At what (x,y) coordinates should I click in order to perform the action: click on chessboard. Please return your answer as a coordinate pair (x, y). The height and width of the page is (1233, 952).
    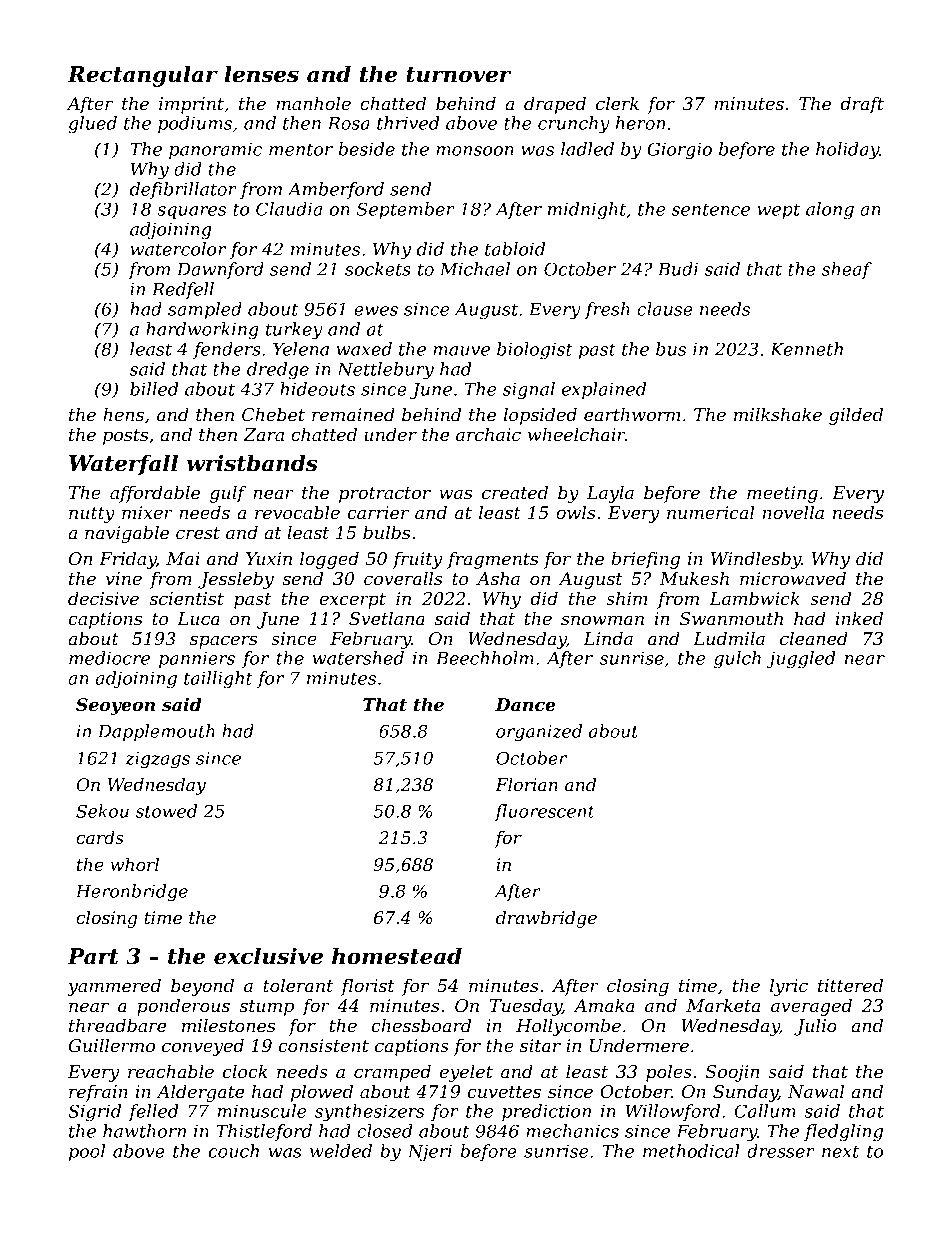
    Looking at the image, I should click on (421, 1025).
